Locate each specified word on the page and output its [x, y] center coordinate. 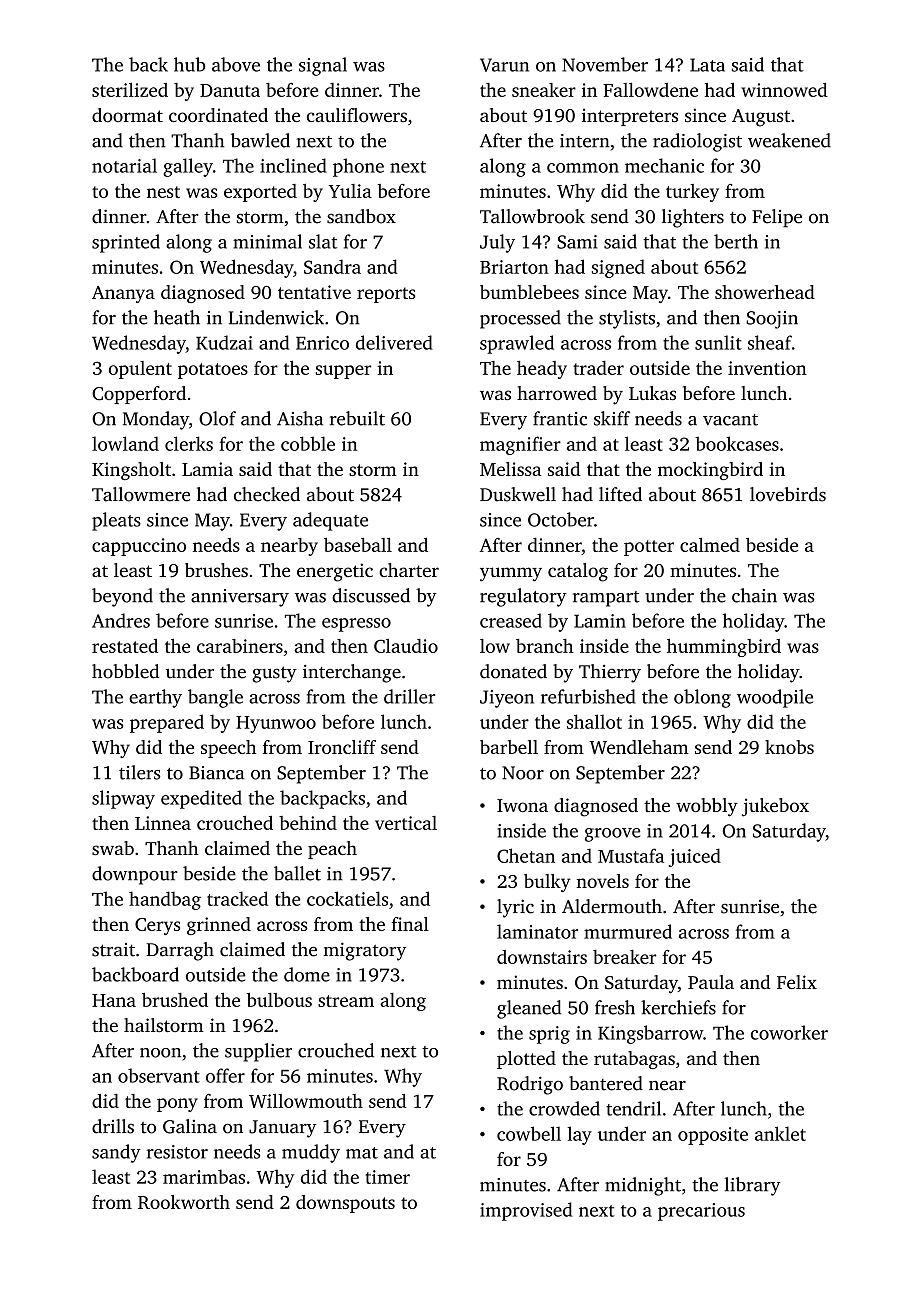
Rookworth [184, 1202]
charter [409, 570]
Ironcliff [342, 747]
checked [267, 494]
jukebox [775, 807]
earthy [155, 698]
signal [323, 66]
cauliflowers [357, 115]
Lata [707, 65]
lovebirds [788, 494]
